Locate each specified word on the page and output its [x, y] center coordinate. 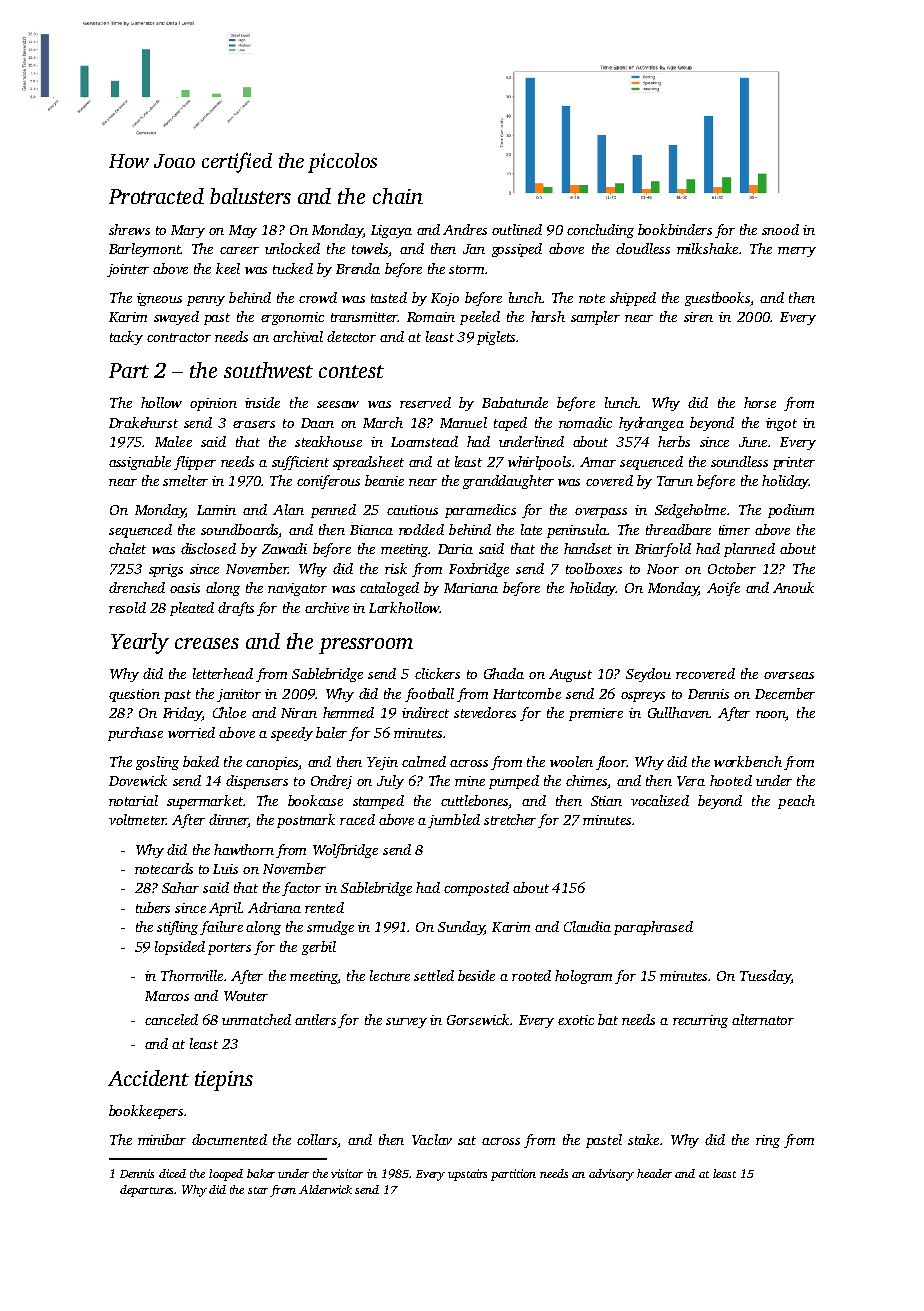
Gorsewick [478, 1019]
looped [226, 1175]
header [654, 1173]
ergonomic [292, 318]
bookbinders [675, 229]
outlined [517, 229]
